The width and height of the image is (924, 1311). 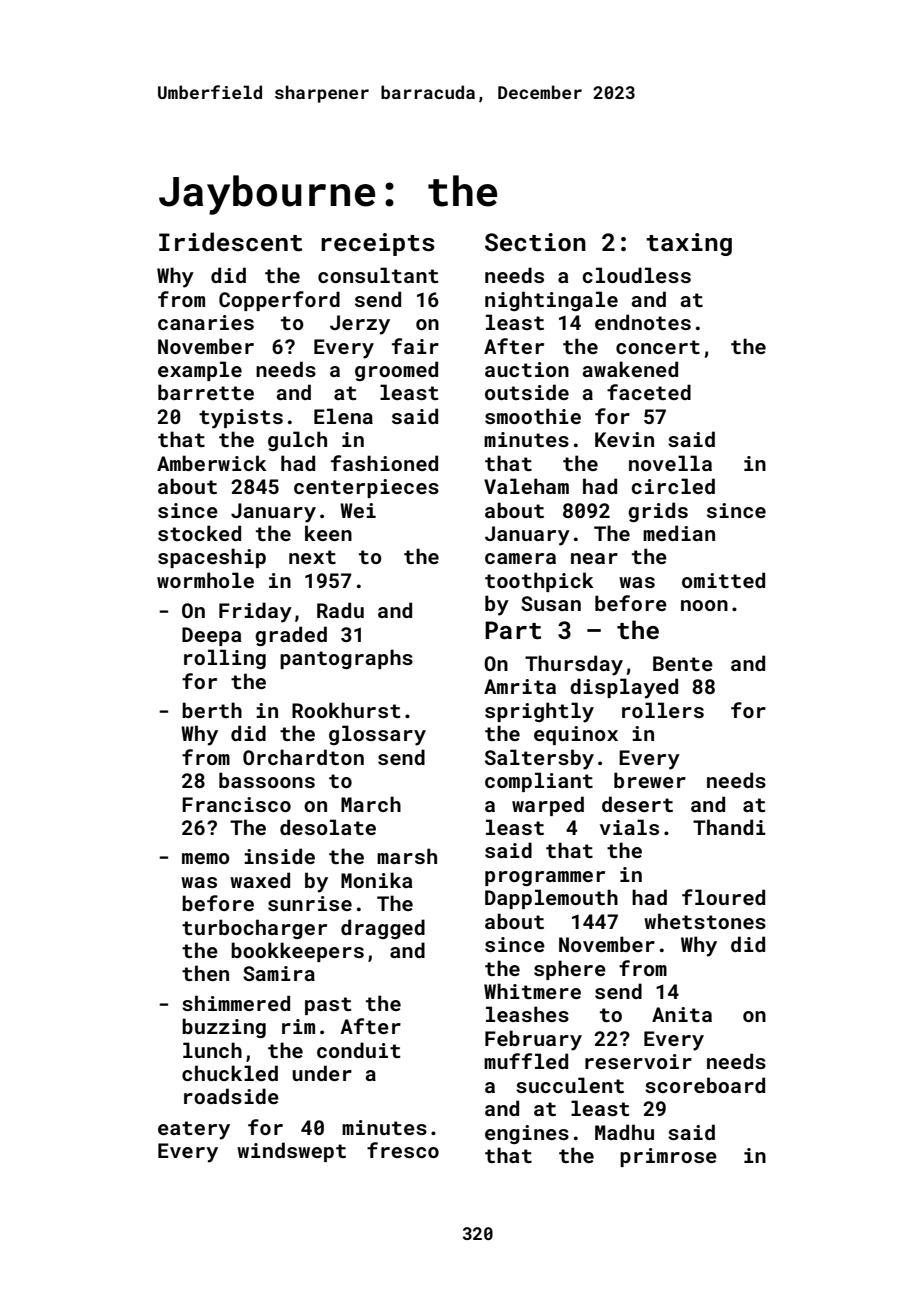 What do you see at coordinates (637, 804) in the image?
I see `desert` at bounding box center [637, 804].
